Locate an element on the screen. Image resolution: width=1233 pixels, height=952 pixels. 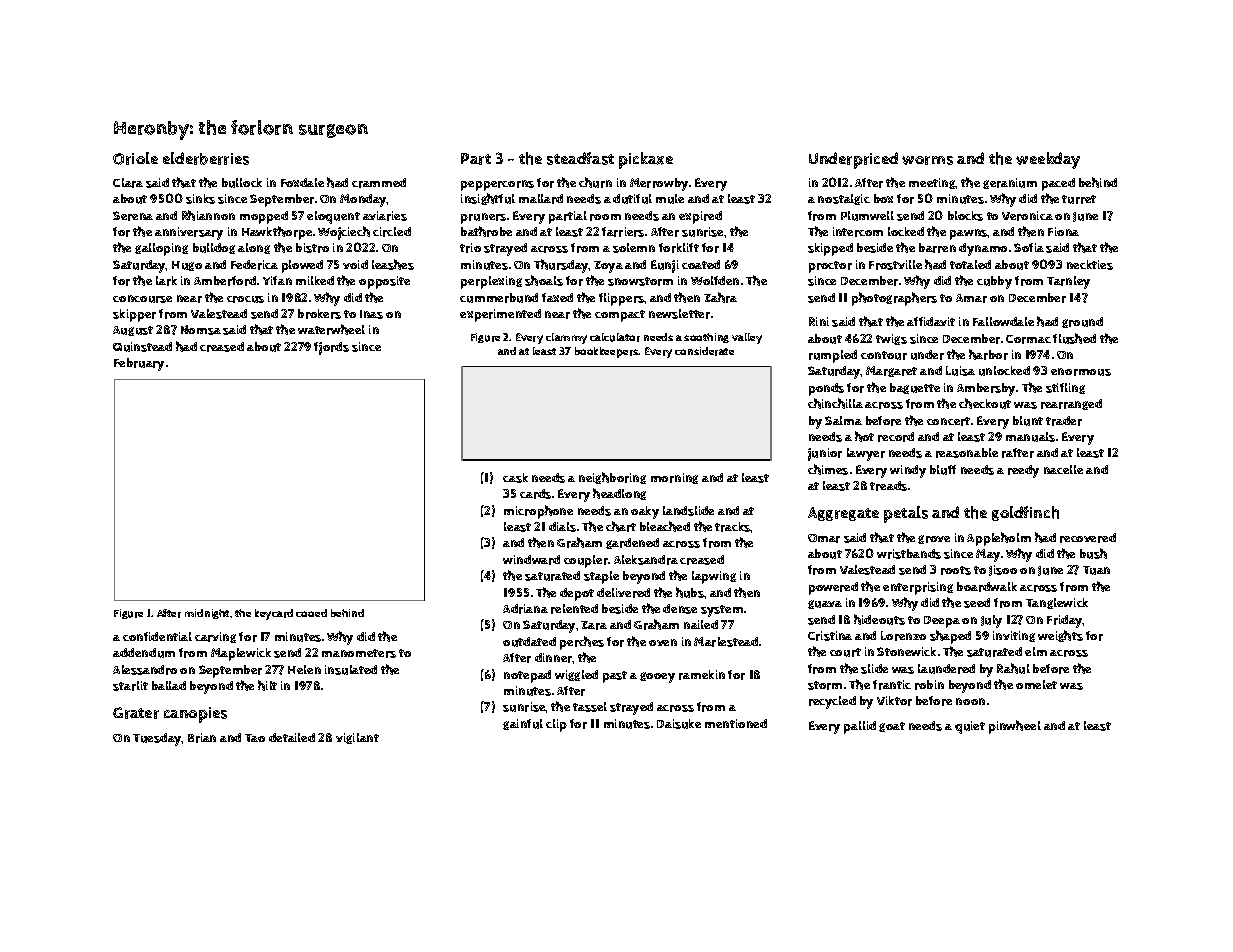
Rini is located at coordinates (819, 321).
